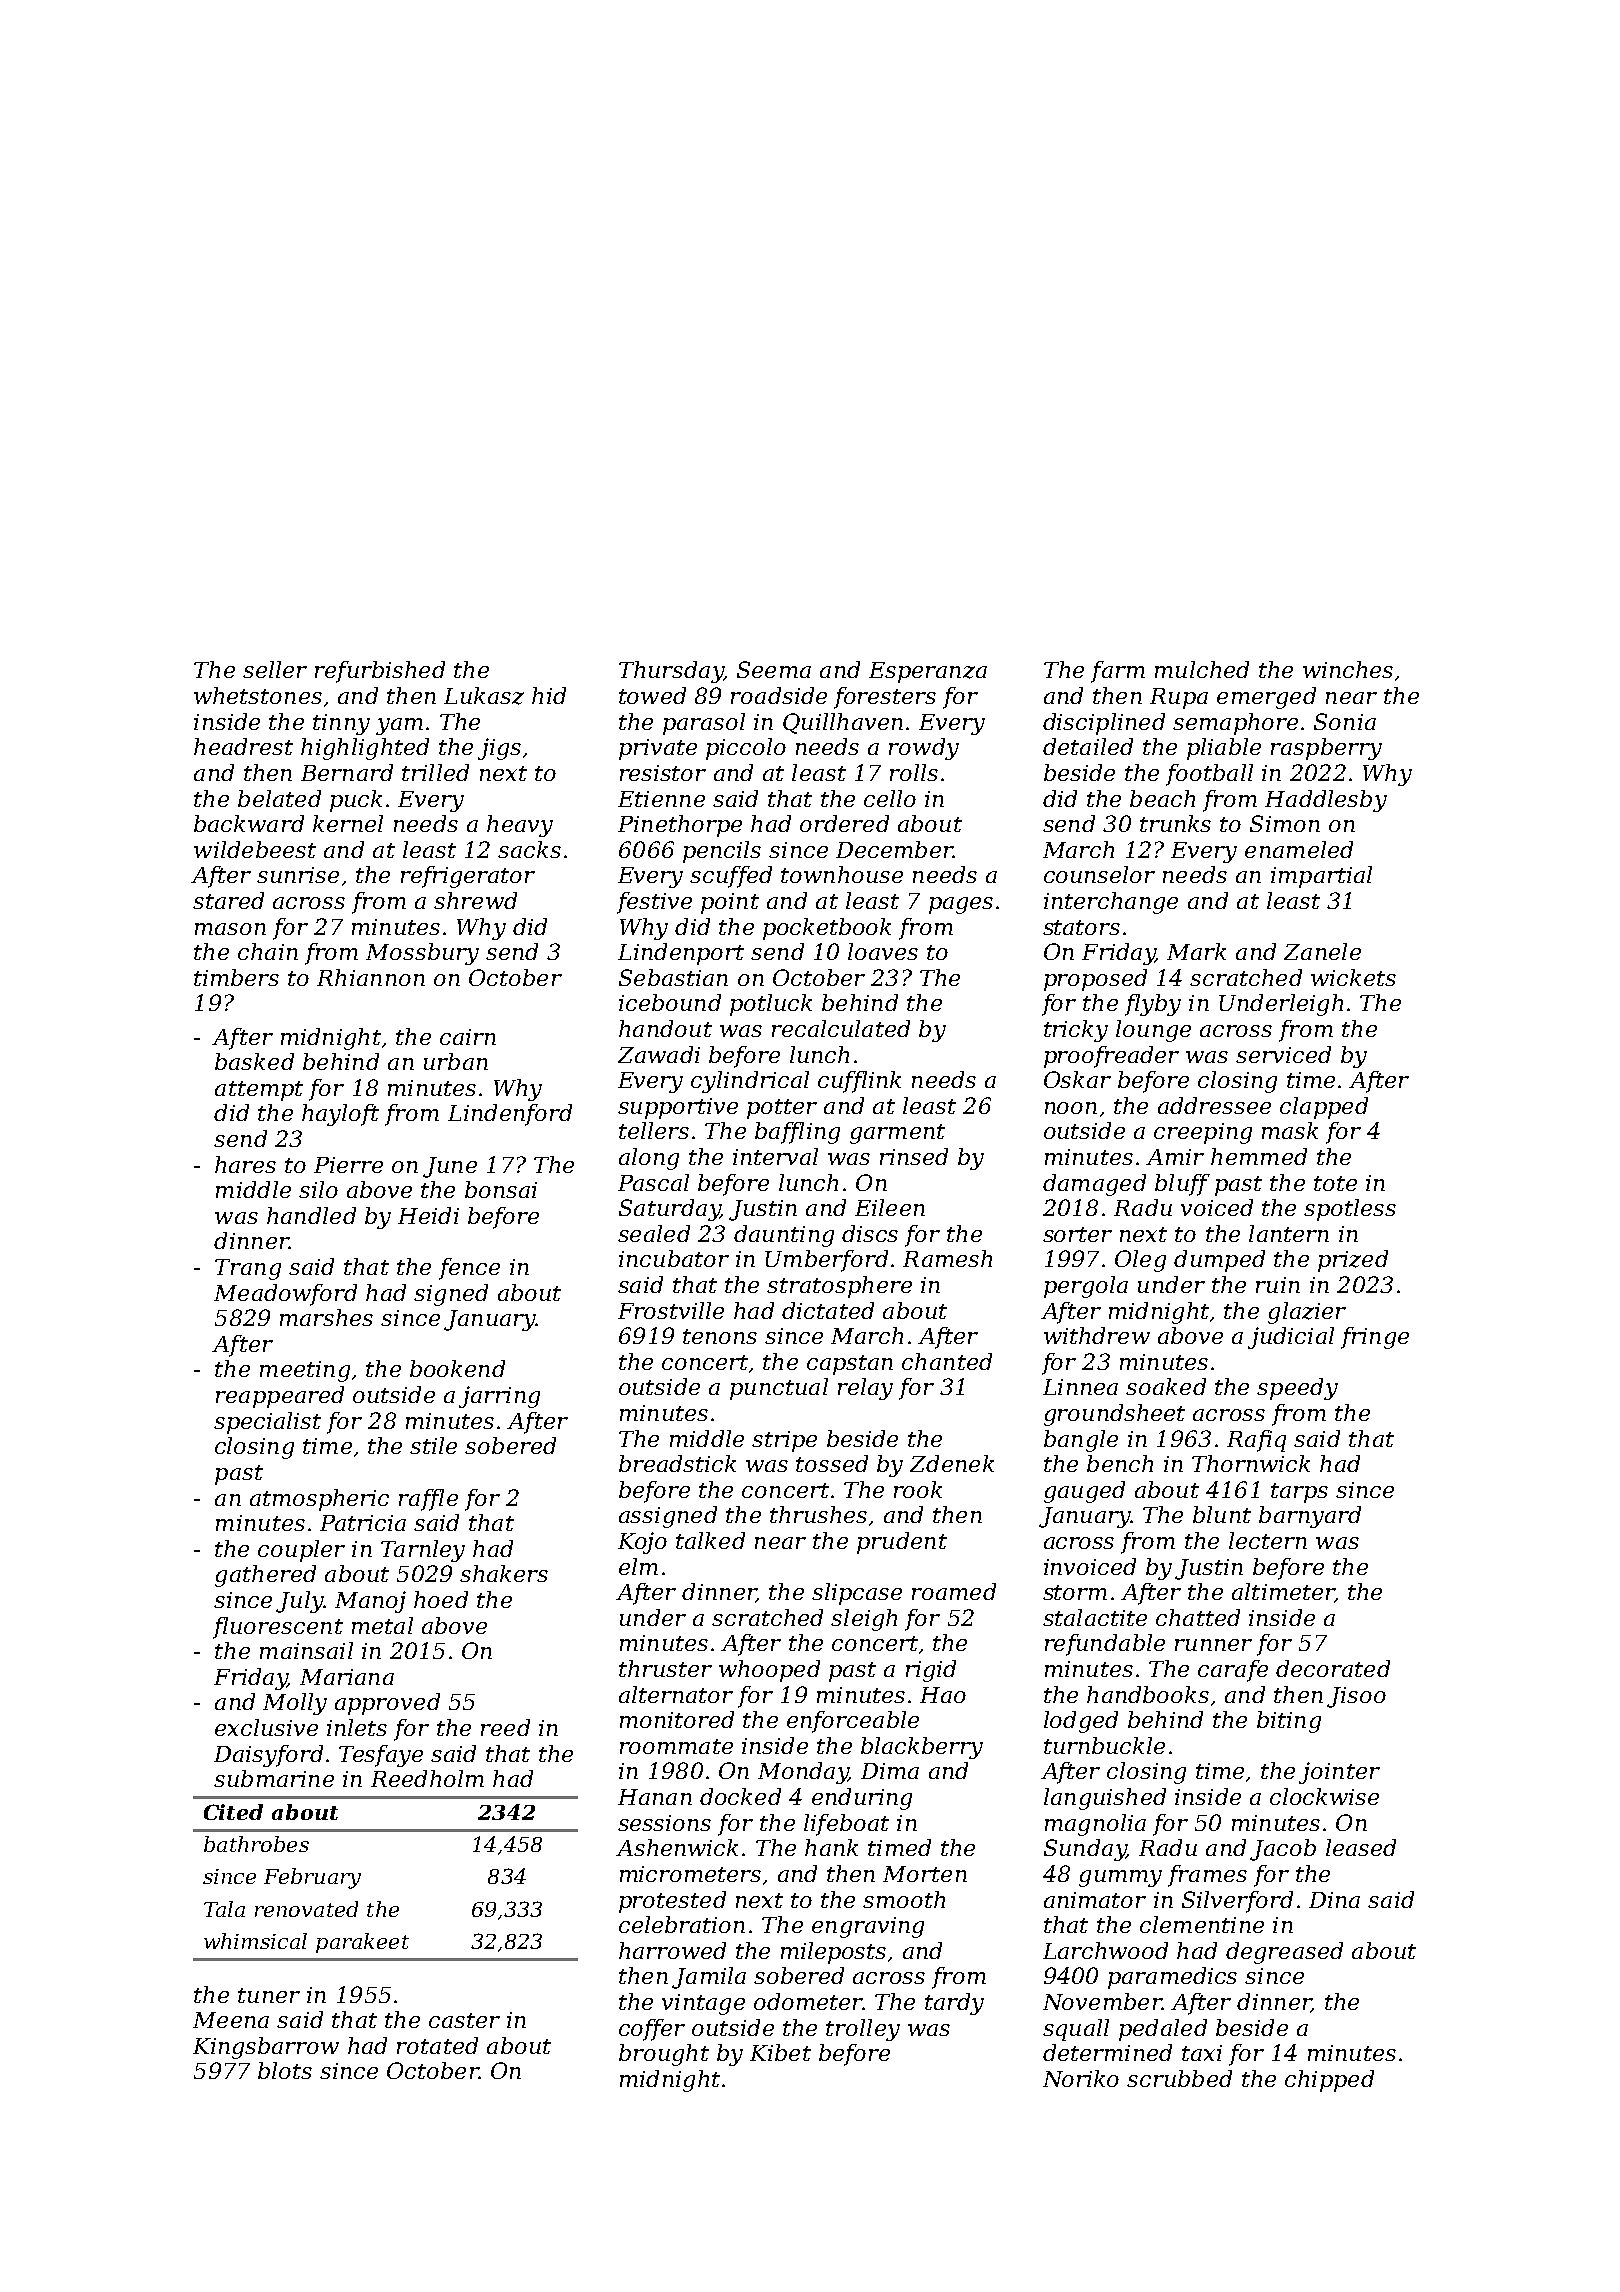 Image resolution: width=1620 pixels, height=2292 pixels. Describe the element at coordinates (312, 1878) in the screenshot. I see `February` at that location.
